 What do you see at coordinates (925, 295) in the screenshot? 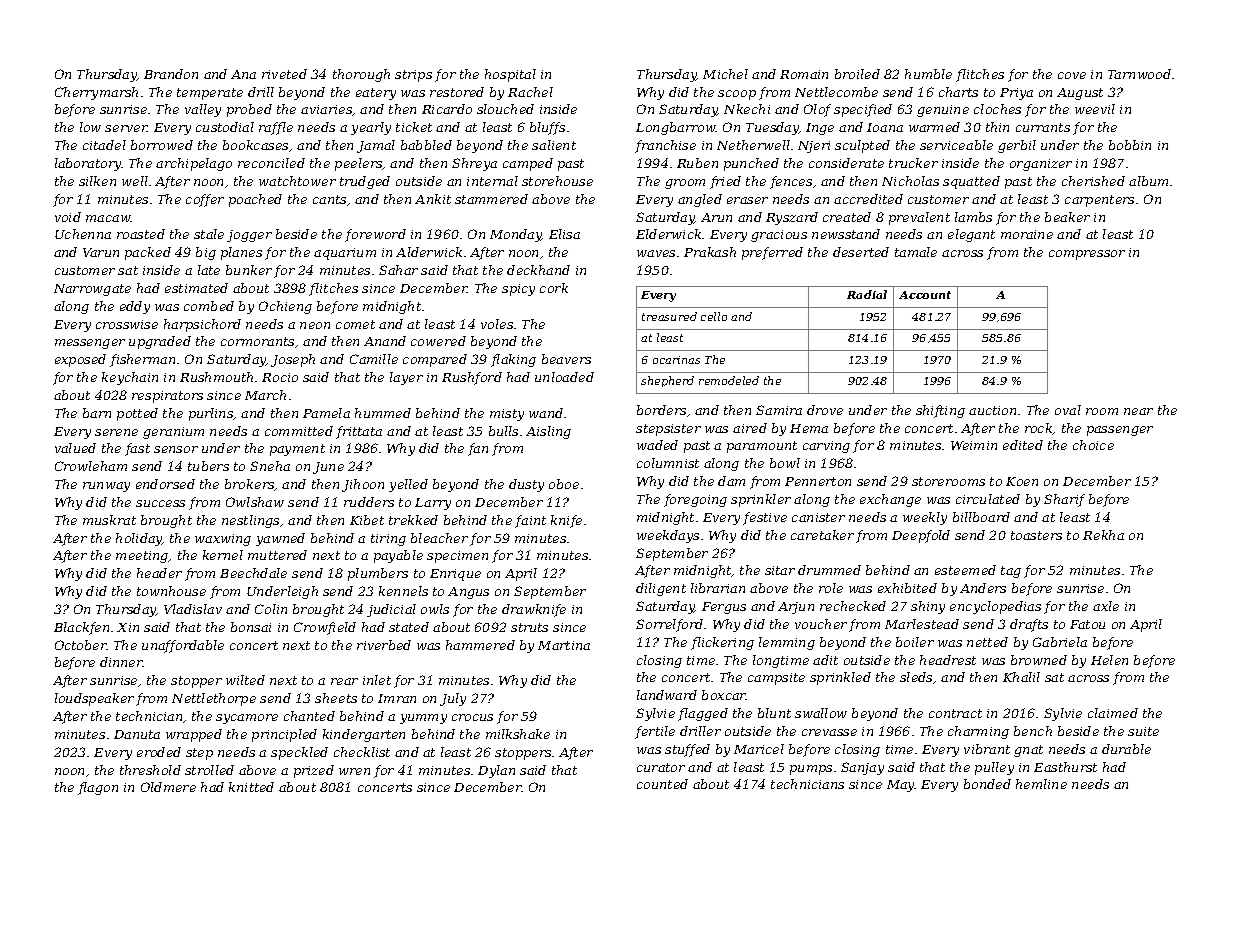
I see `Account` at bounding box center [925, 295].
